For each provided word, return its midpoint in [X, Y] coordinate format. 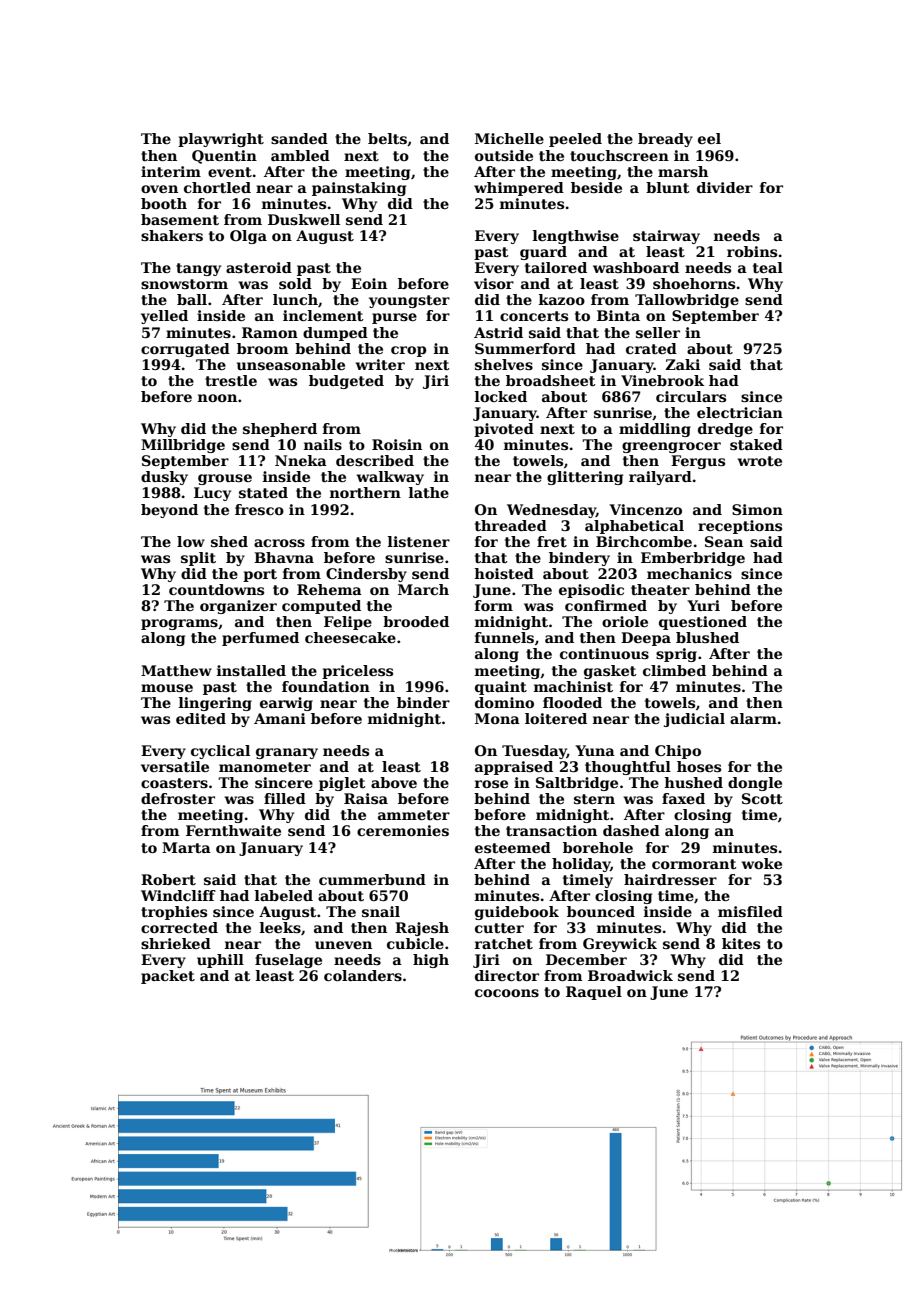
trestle [231, 380]
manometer [265, 767]
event [230, 172]
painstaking [359, 189]
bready [665, 140]
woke [761, 863]
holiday [581, 865]
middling [655, 430]
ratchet [504, 943]
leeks [280, 927]
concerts [534, 316]
